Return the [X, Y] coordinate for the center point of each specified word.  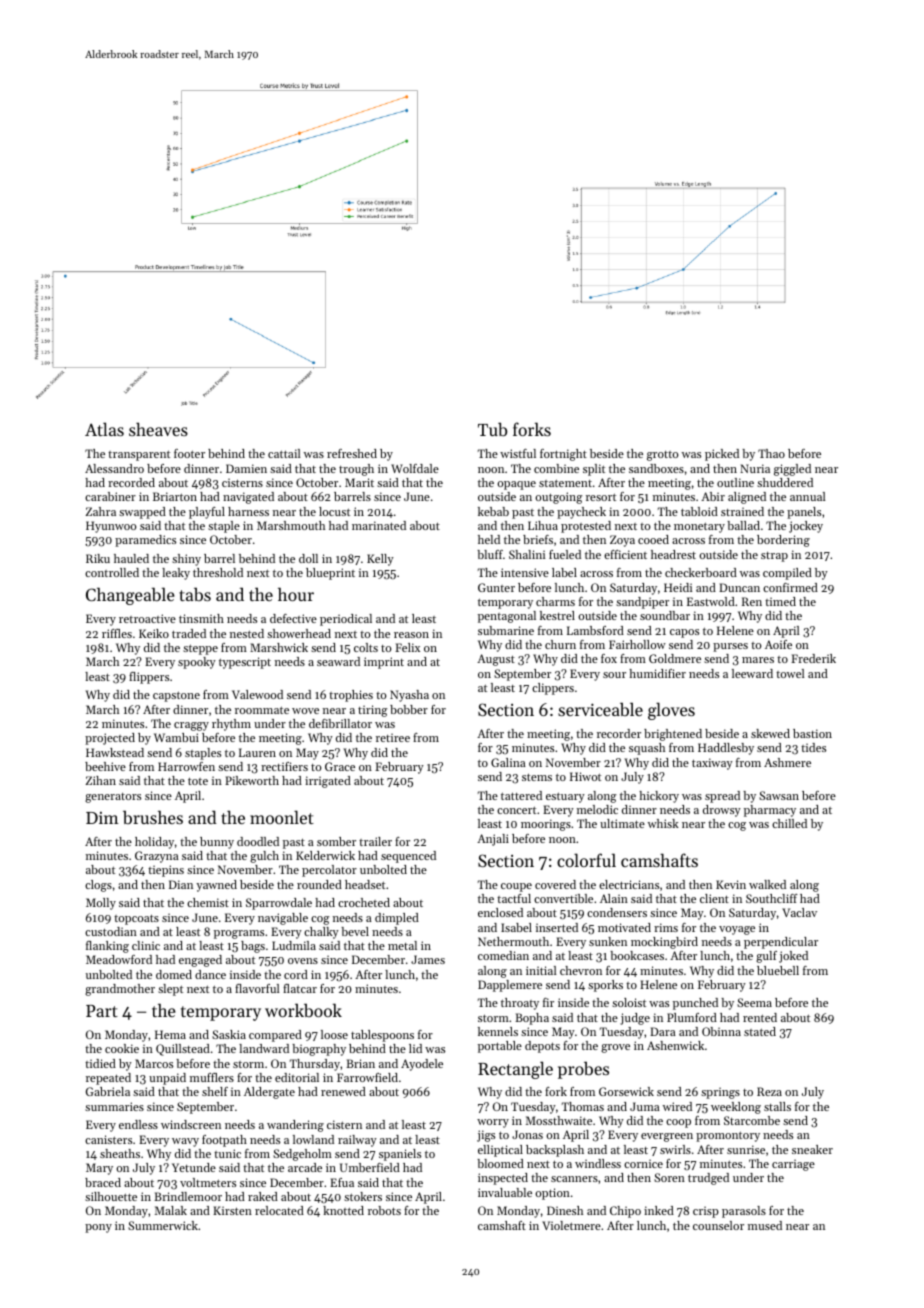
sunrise [746, 1149]
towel [790, 673]
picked [722, 455]
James [428, 959]
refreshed [352, 453]
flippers [149, 678]
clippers [553, 689]
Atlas [104, 429]
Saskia [229, 1034]
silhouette [111, 1196]
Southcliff [772, 898]
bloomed [500, 1163]
